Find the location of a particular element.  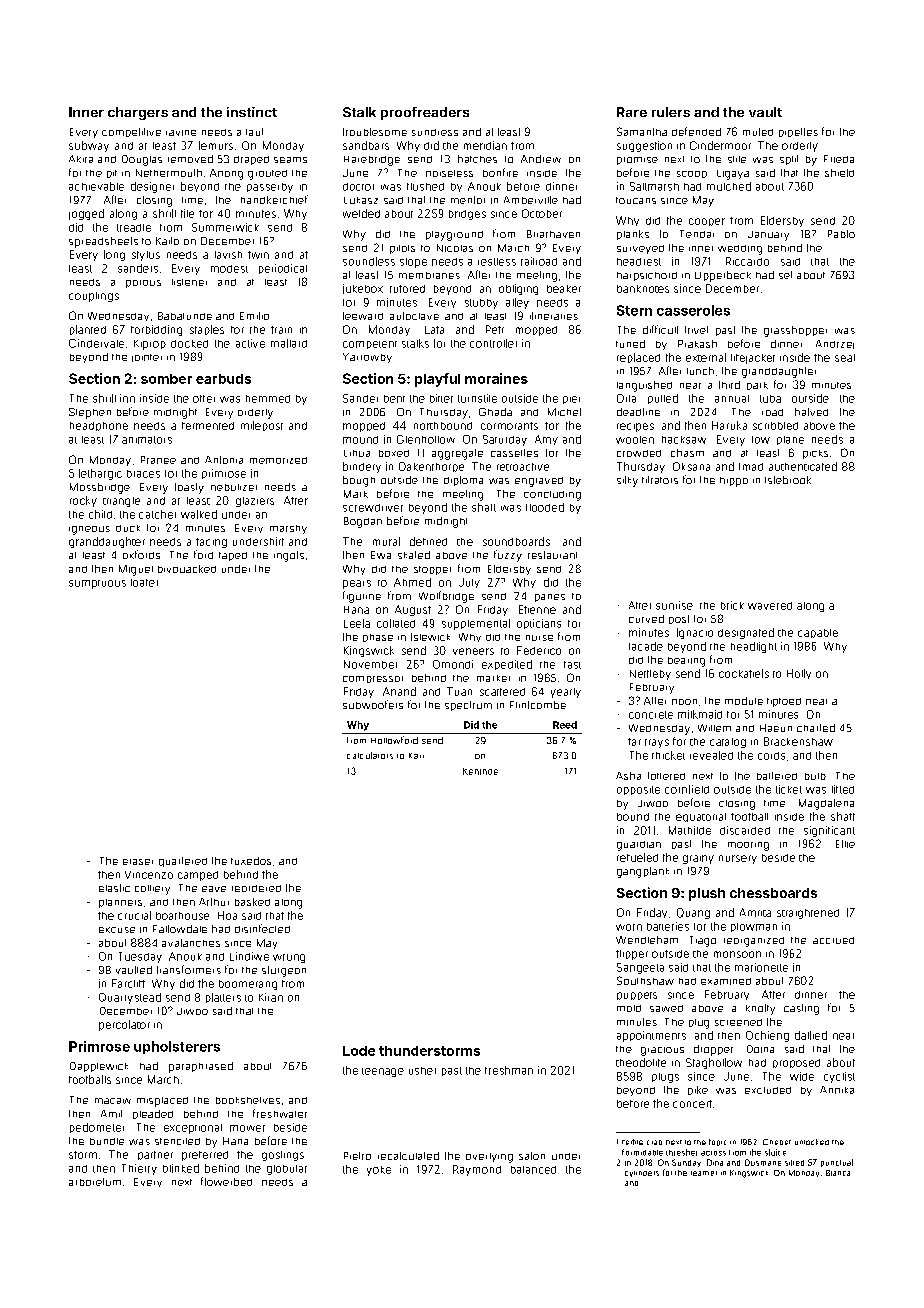

park is located at coordinates (757, 386).
